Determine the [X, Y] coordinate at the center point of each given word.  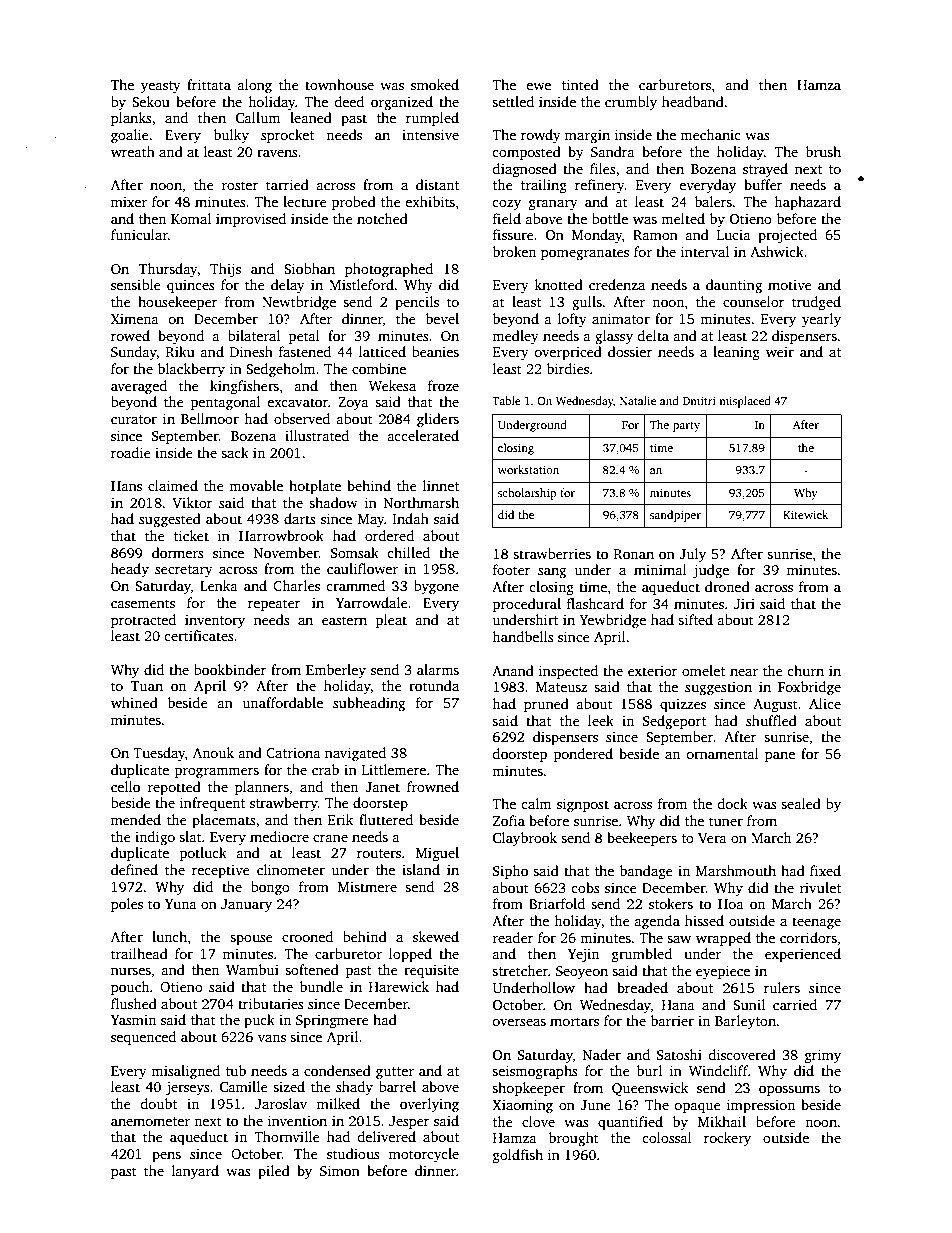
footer [511, 569]
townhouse [339, 84]
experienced [803, 955]
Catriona [293, 753]
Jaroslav [281, 1103]
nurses [131, 971]
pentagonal [225, 403]
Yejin [583, 955]
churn [805, 670]
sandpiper [675, 516]
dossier [630, 351]
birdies [568, 368]
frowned [433, 786]
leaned [311, 117]
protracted [143, 621]
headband [693, 101]
